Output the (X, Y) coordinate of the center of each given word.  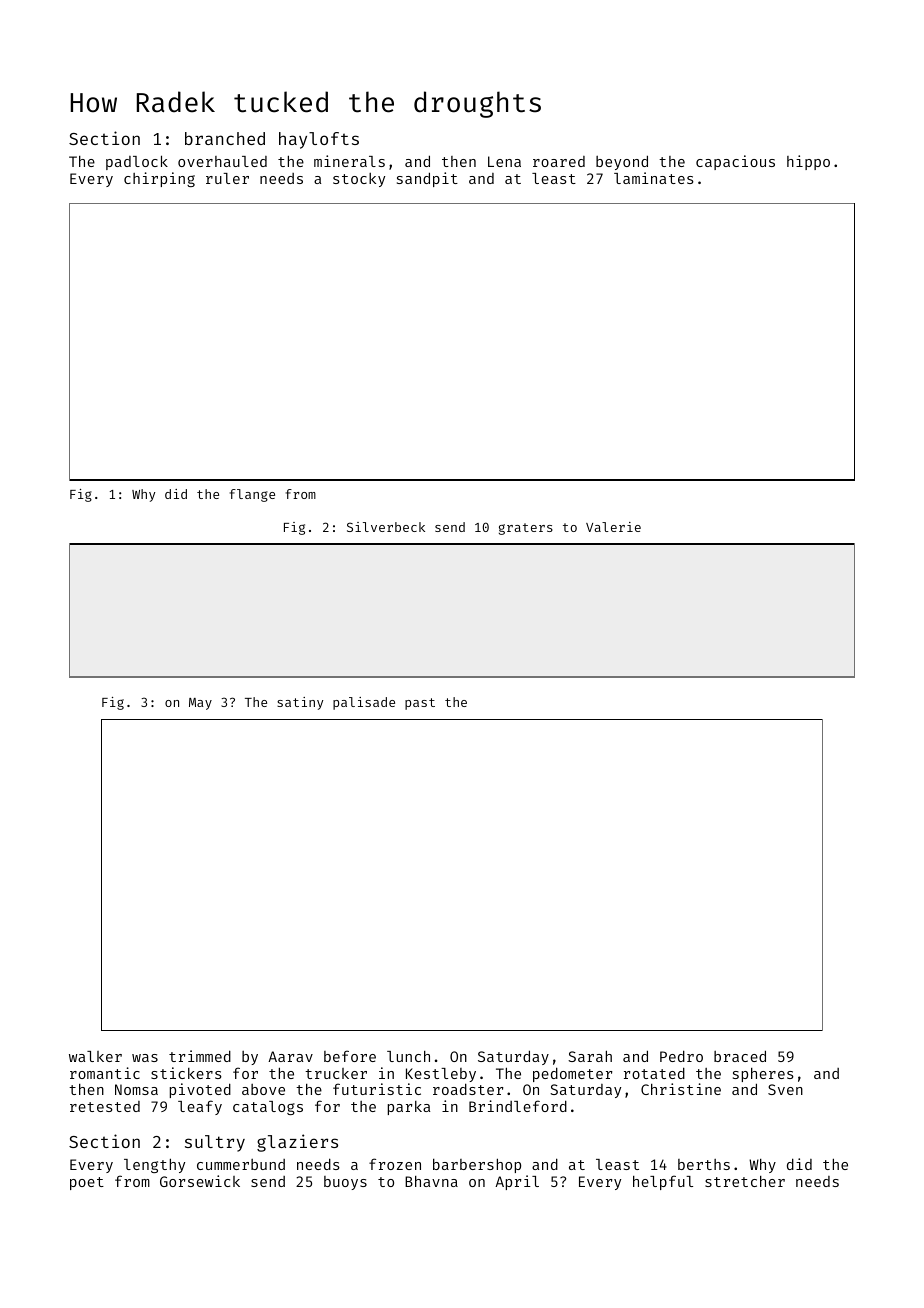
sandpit (427, 179)
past (420, 704)
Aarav (290, 1056)
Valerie (613, 527)
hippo (808, 162)
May (200, 704)
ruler (227, 178)
